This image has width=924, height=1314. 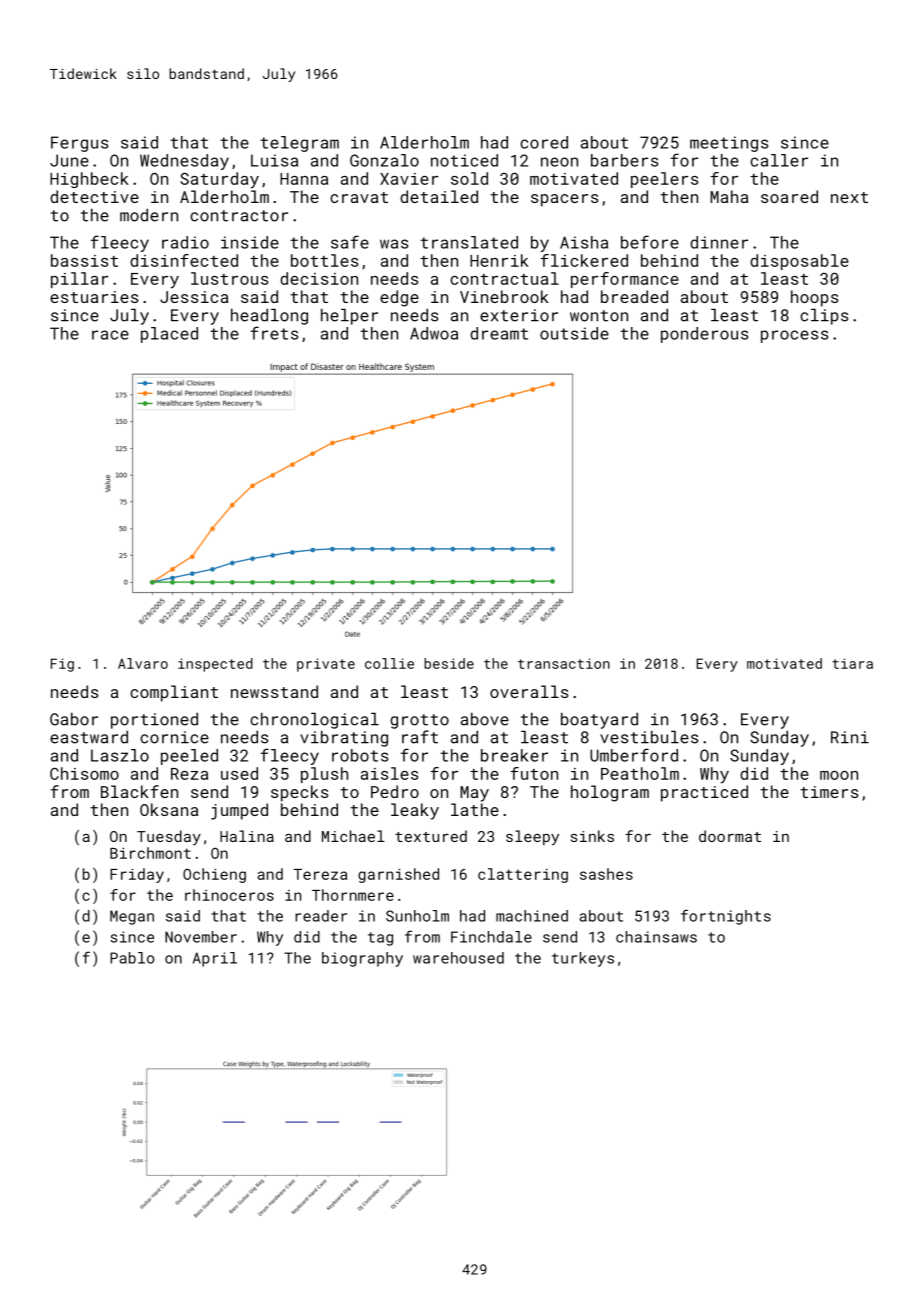 I want to click on ponderous, so click(x=704, y=335).
